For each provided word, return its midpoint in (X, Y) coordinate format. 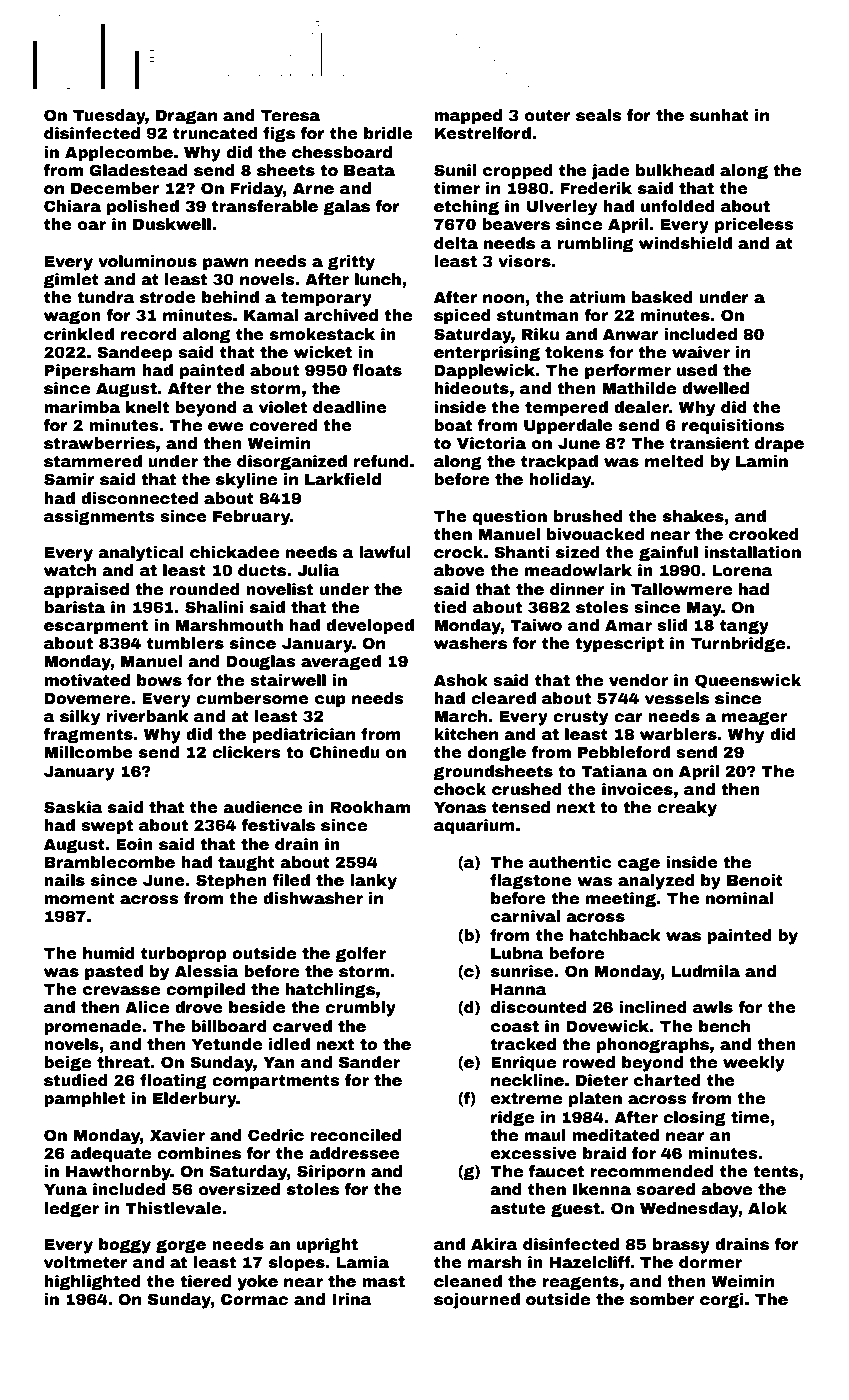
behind (230, 297)
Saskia (73, 807)
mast (383, 1281)
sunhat (719, 115)
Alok (767, 1208)
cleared (503, 698)
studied (76, 1080)
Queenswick (748, 681)
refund (381, 461)
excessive (534, 1153)
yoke (257, 1283)
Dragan (186, 117)
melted (674, 461)
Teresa (290, 115)
